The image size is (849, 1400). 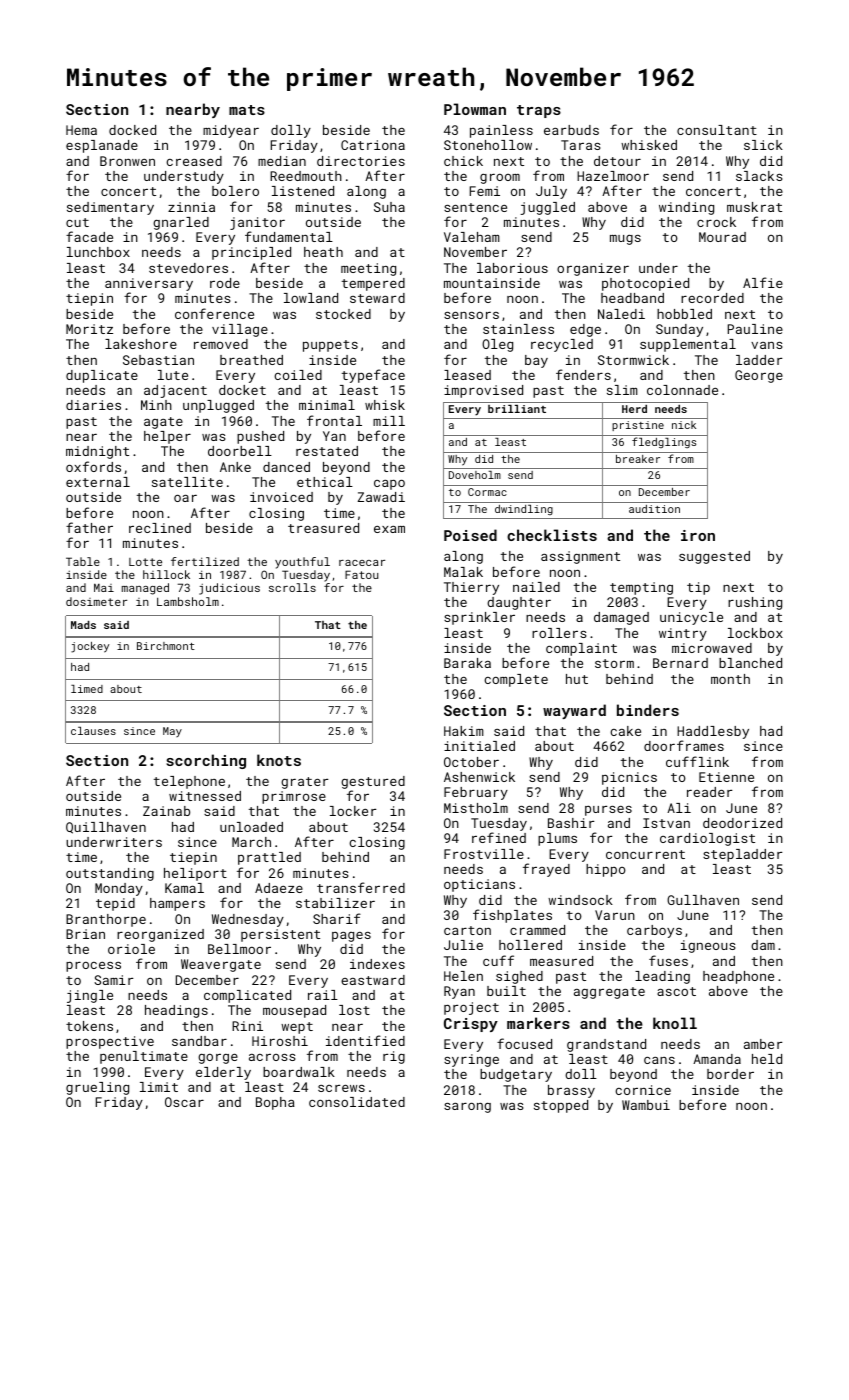 What do you see at coordinates (470, 535) in the image?
I see `Poised` at bounding box center [470, 535].
